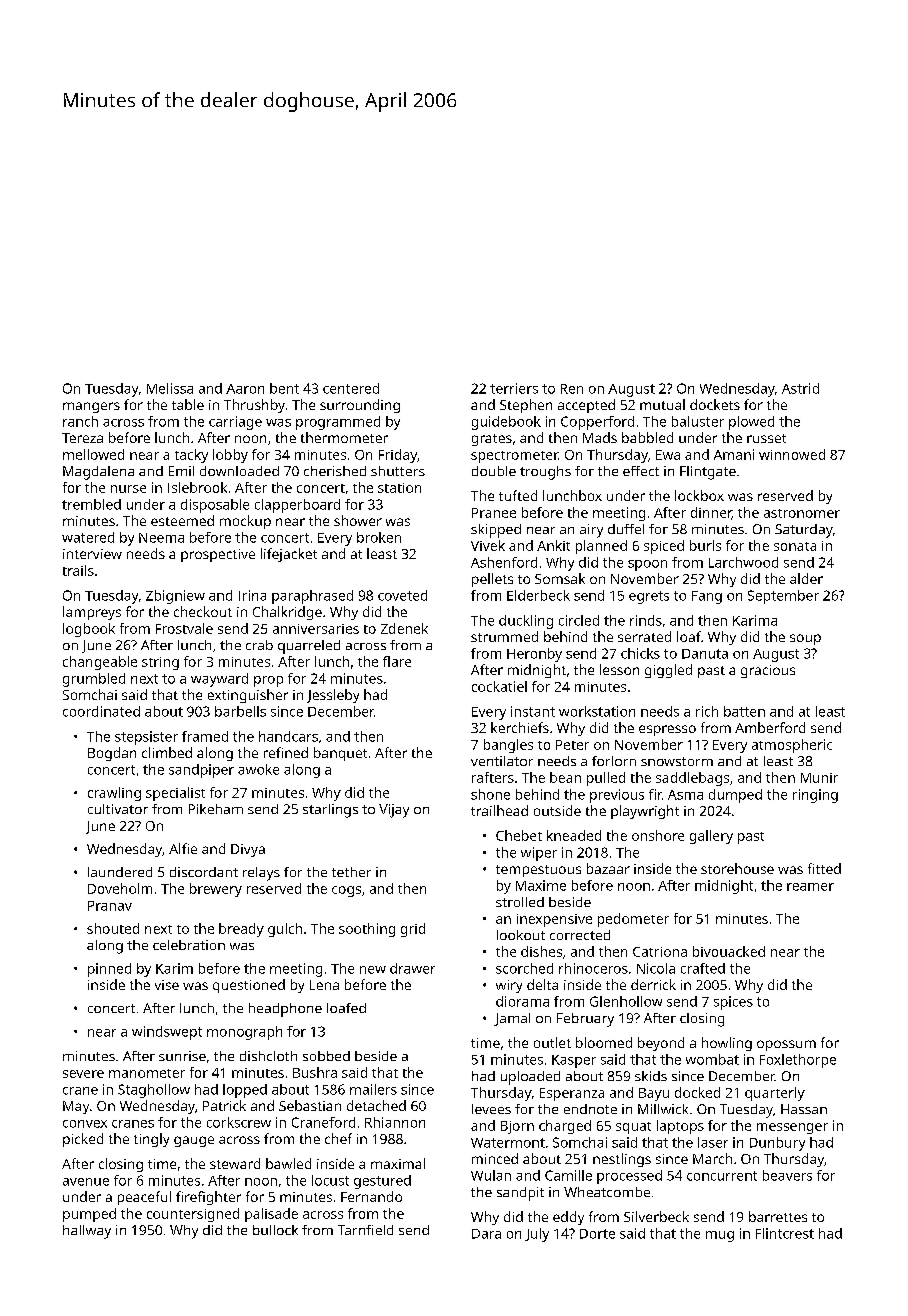 This screenshot has width=908, height=1316. What do you see at coordinates (800, 388) in the screenshot?
I see `Astrid` at bounding box center [800, 388].
